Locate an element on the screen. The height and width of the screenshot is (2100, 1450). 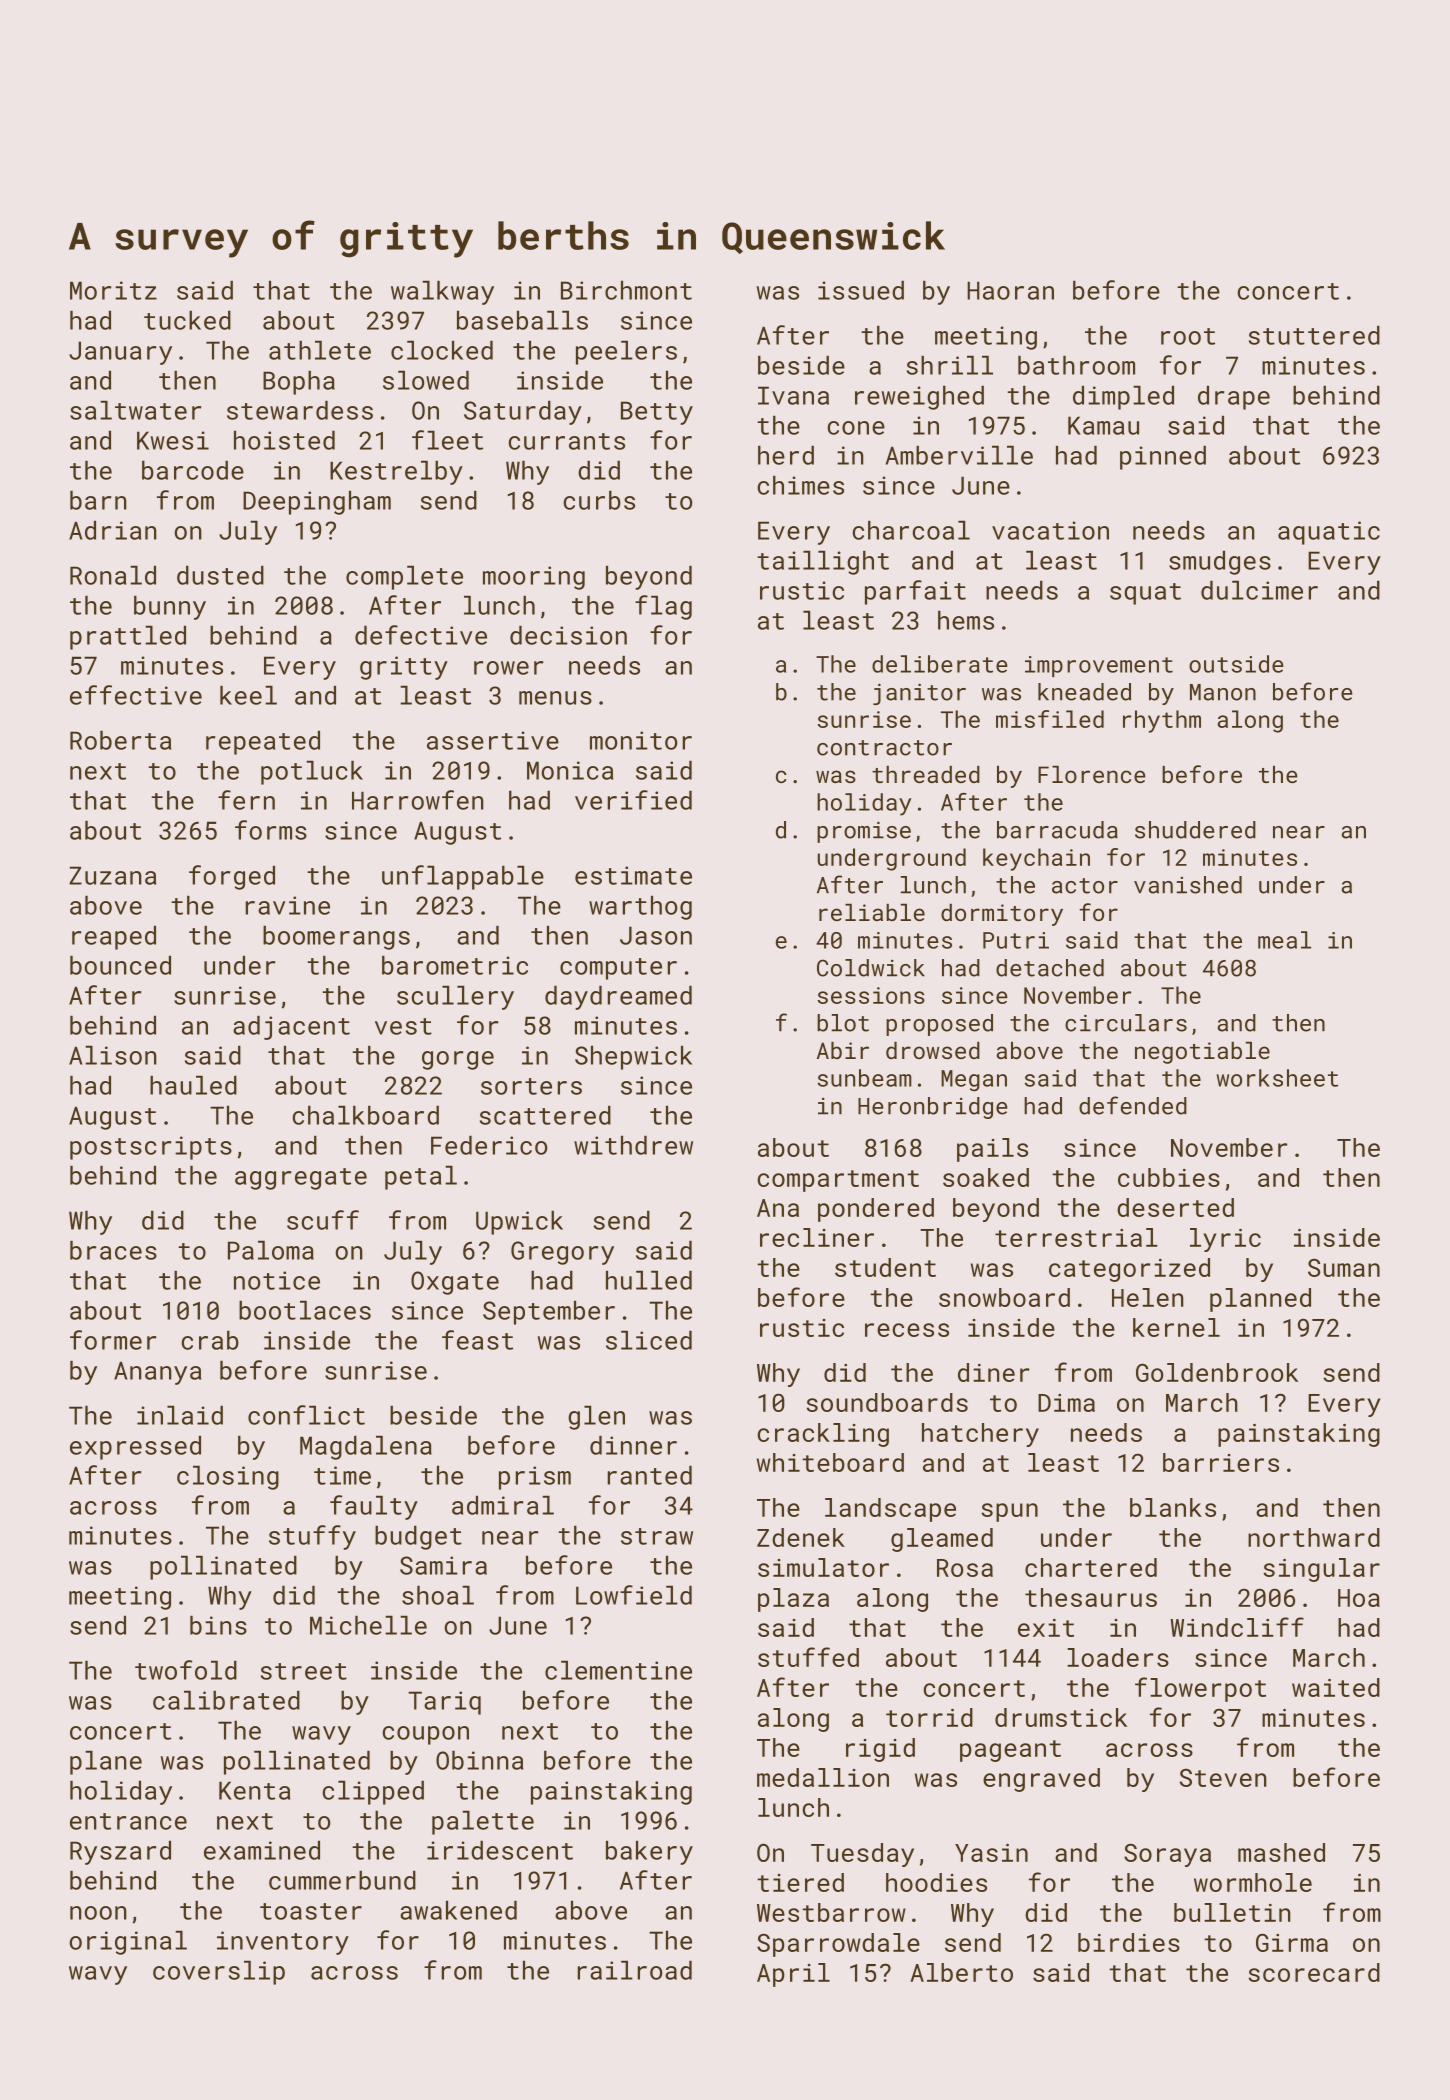
hauled is located at coordinates (193, 1085).
